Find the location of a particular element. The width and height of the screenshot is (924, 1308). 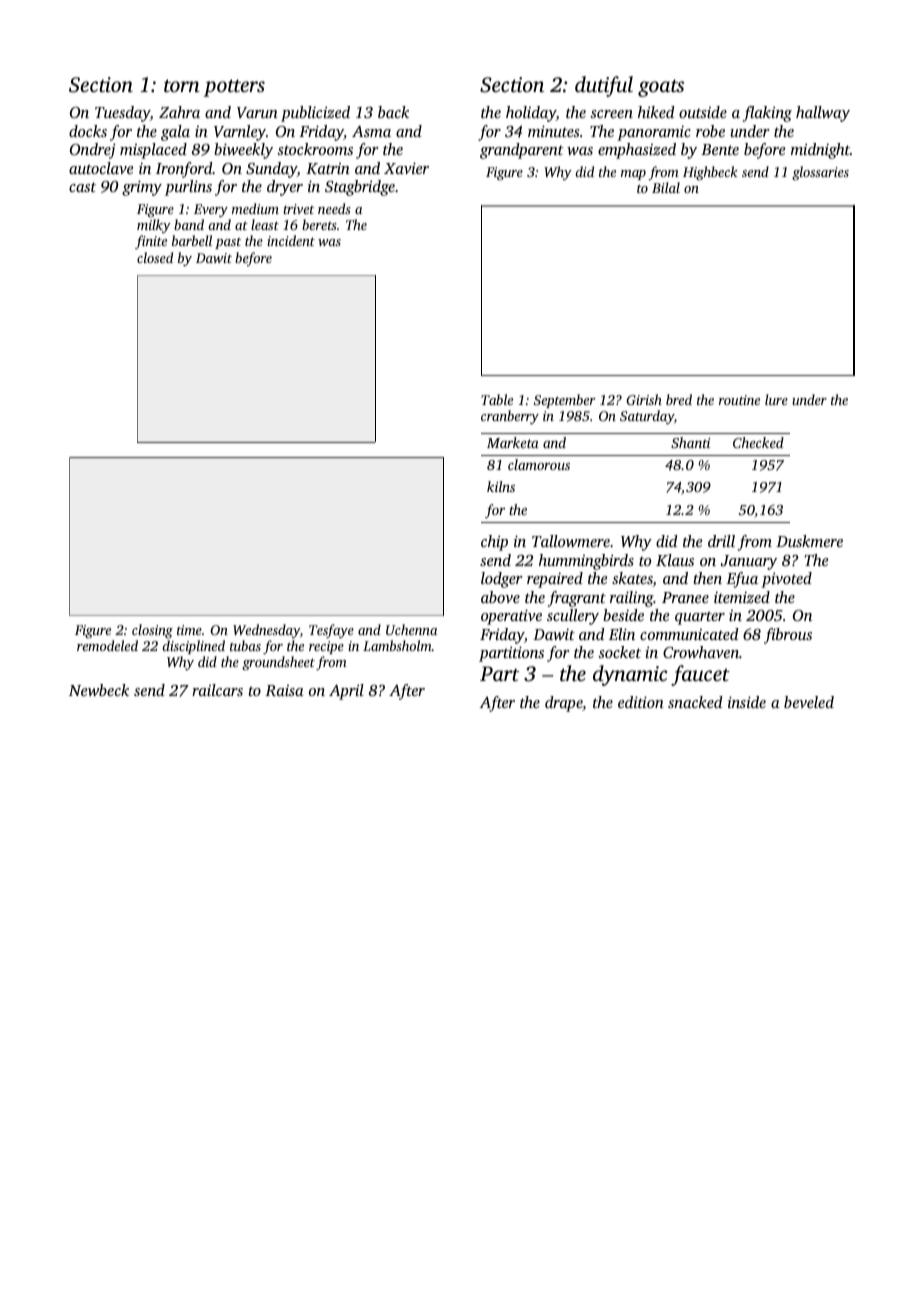

cranberry is located at coordinates (510, 417).
